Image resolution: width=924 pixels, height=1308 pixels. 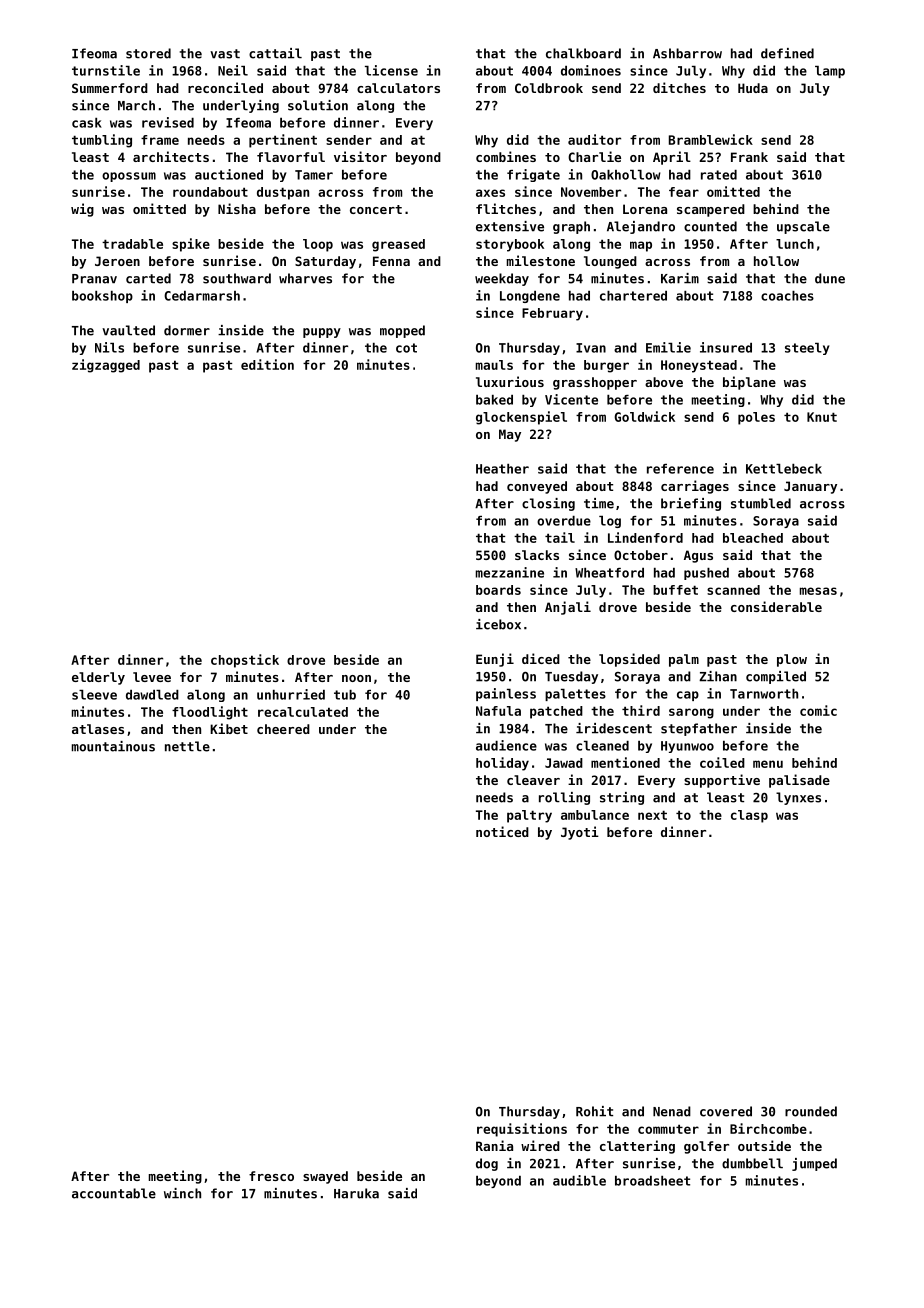 What do you see at coordinates (391, 70) in the screenshot?
I see `license` at bounding box center [391, 70].
